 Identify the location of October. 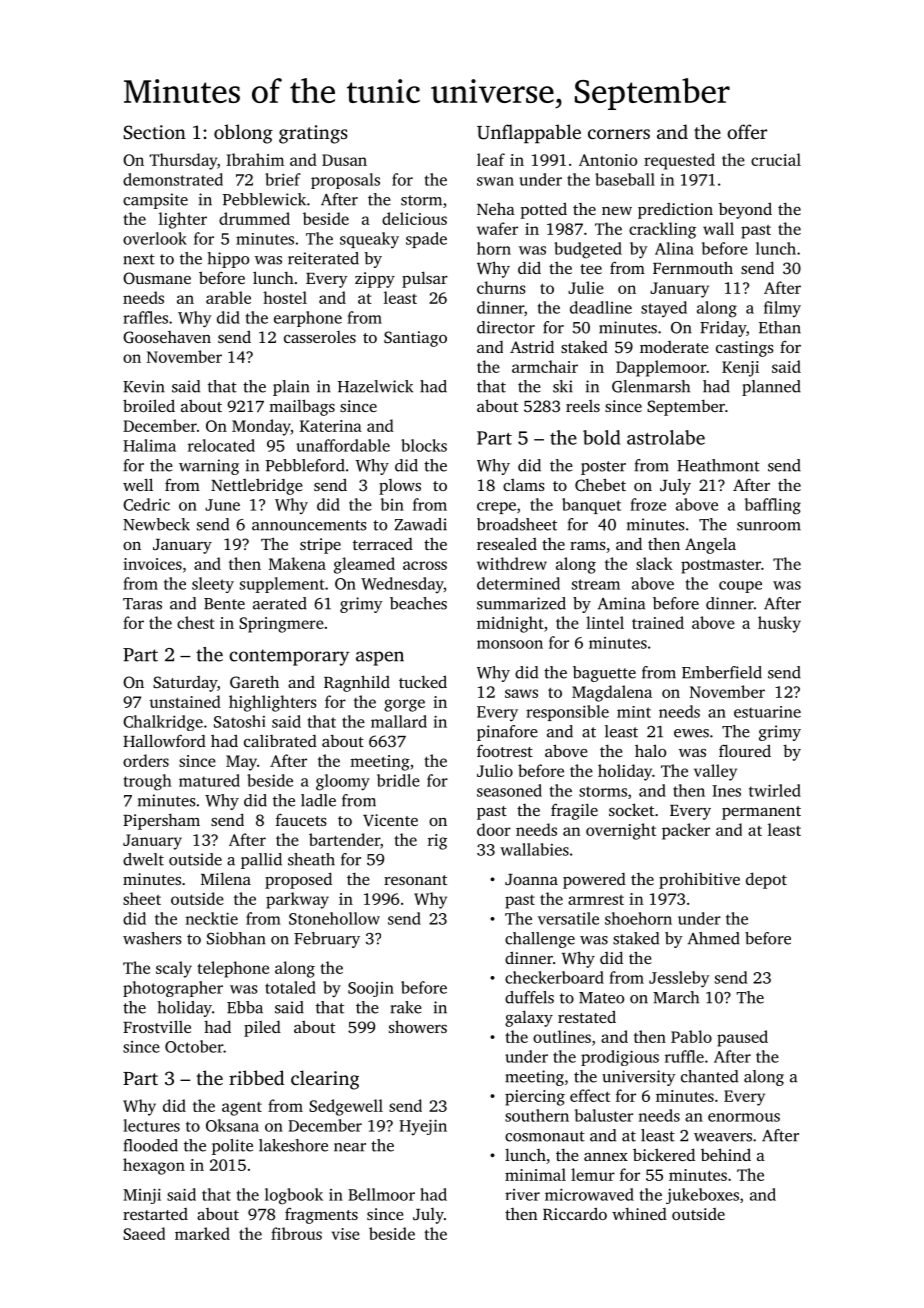
(194, 1046).
